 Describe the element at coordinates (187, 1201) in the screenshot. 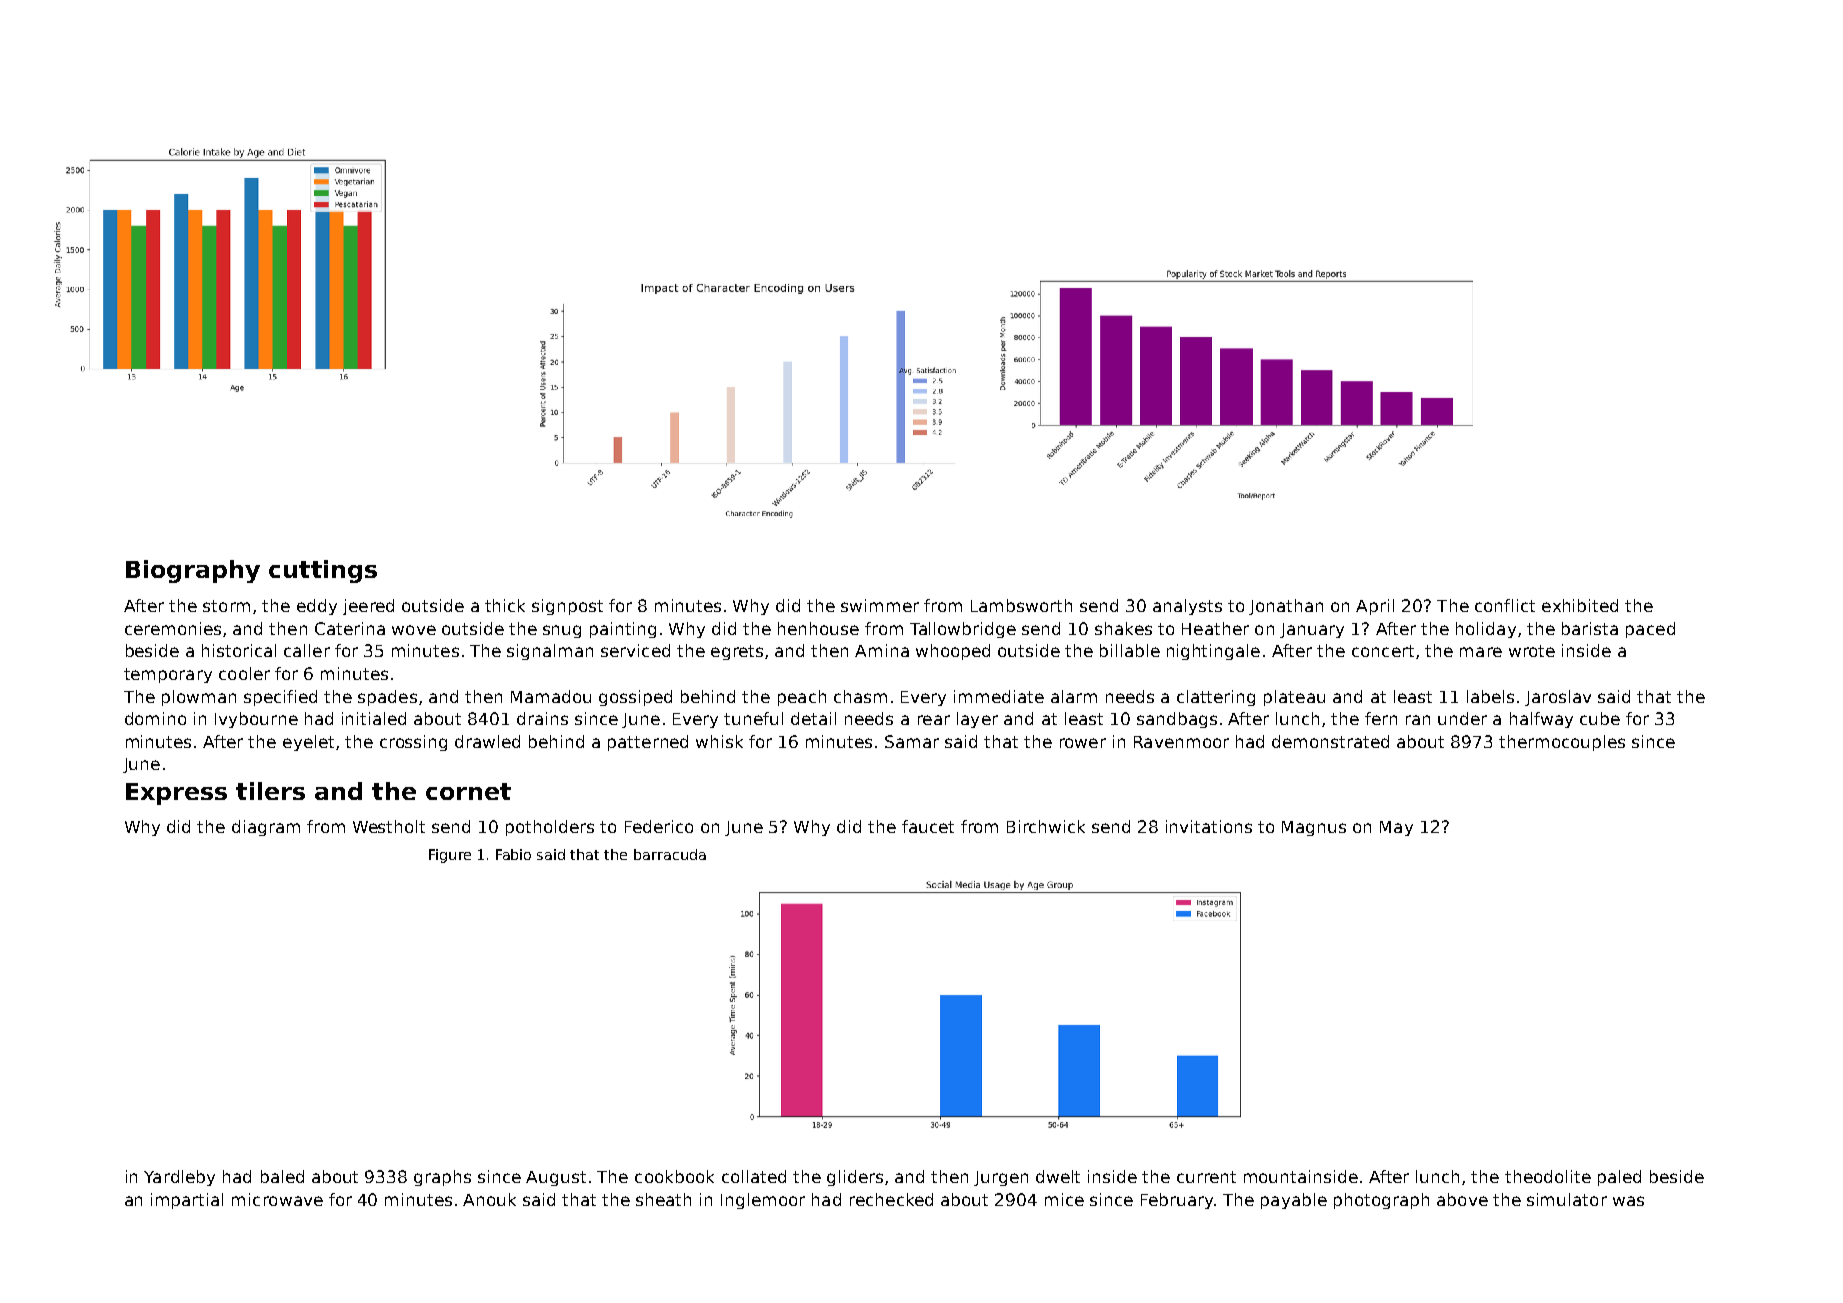

I see `impartial` at that location.
